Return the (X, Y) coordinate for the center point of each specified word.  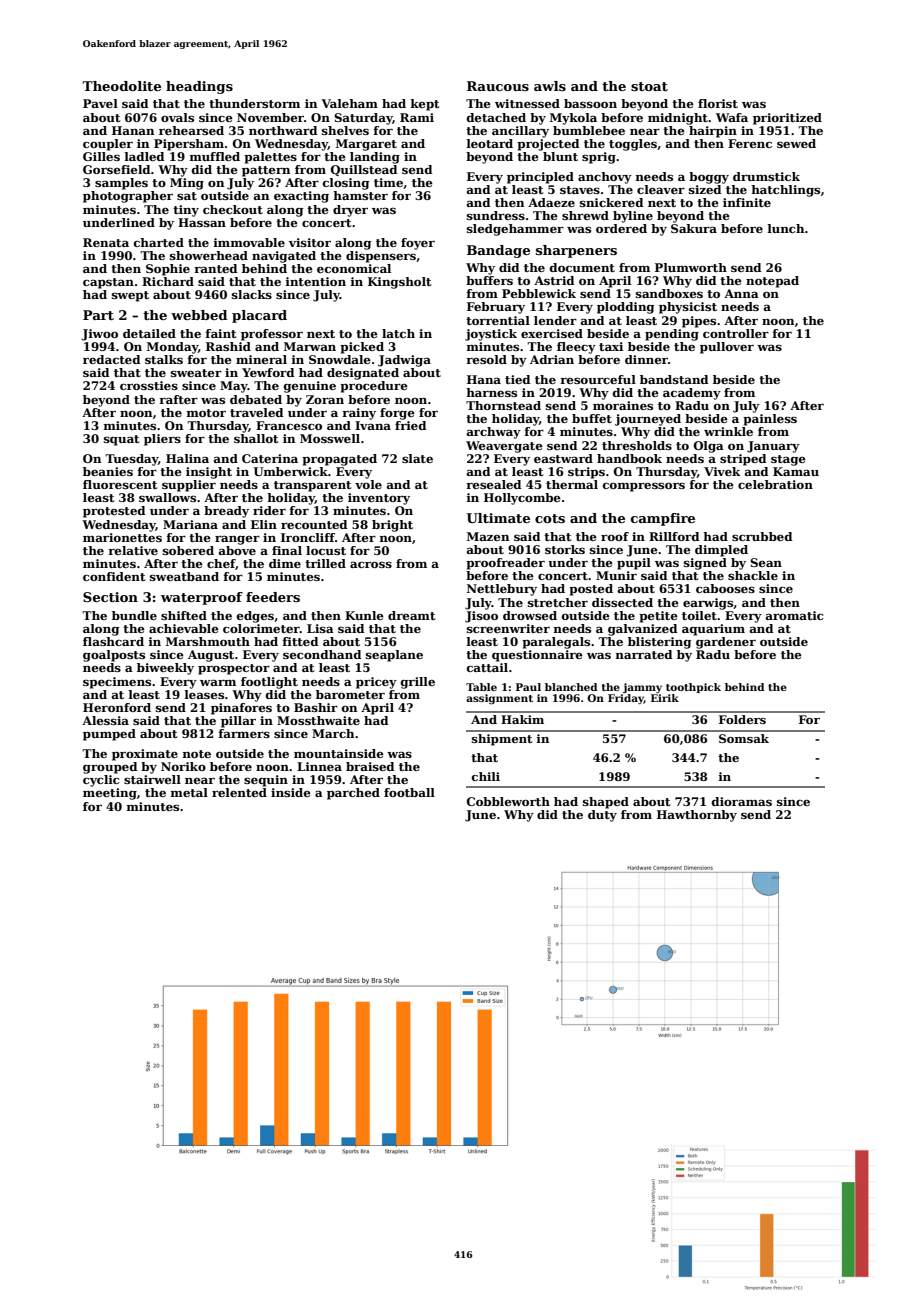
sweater (196, 373)
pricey (376, 683)
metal (189, 792)
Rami (417, 117)
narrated (644, 654)
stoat (649, 86)
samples (121, 184)
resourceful (598, 379)
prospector (234, 669)
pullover (727, 348)
